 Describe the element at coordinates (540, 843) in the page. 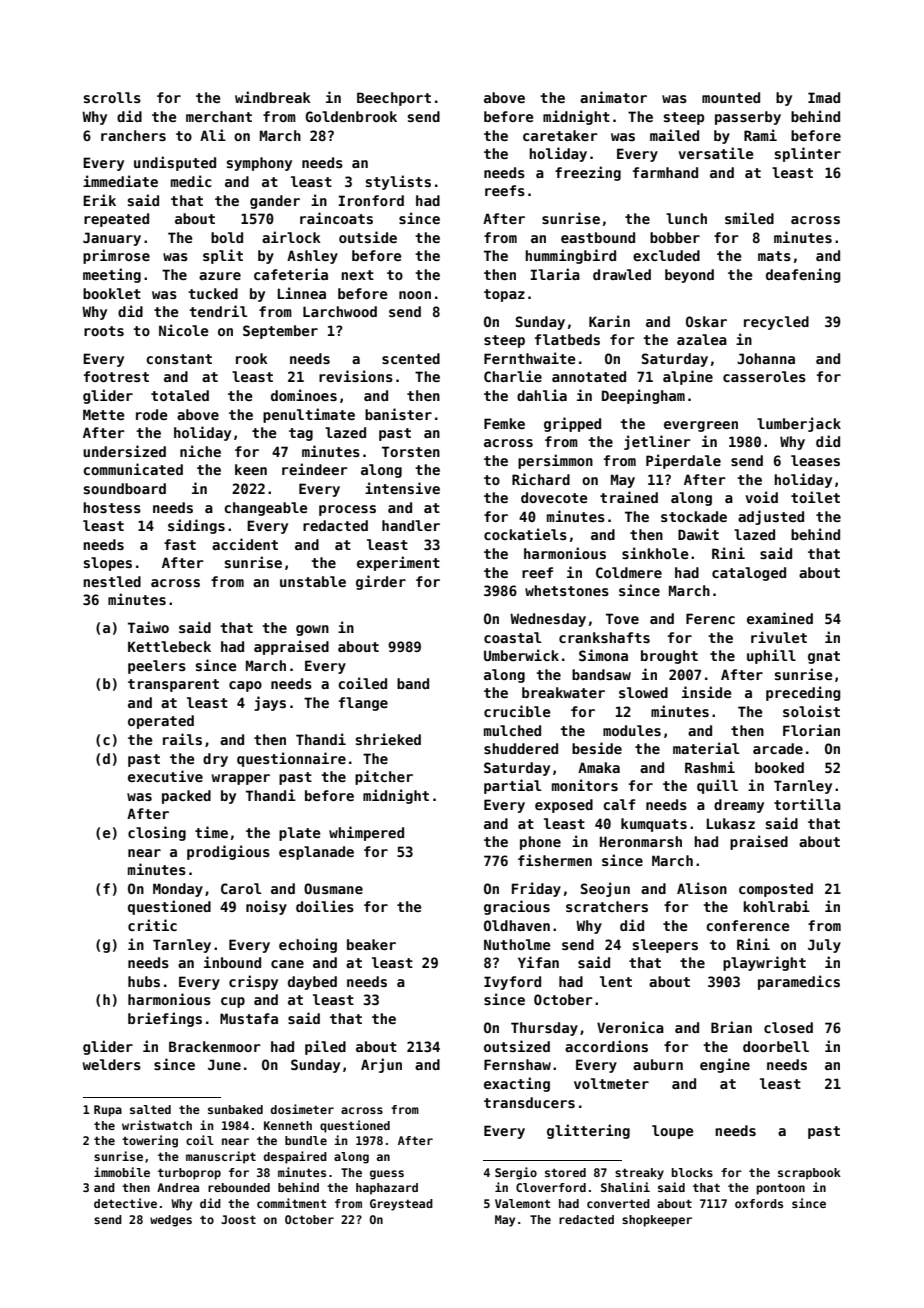

I see `phone` at that location.
